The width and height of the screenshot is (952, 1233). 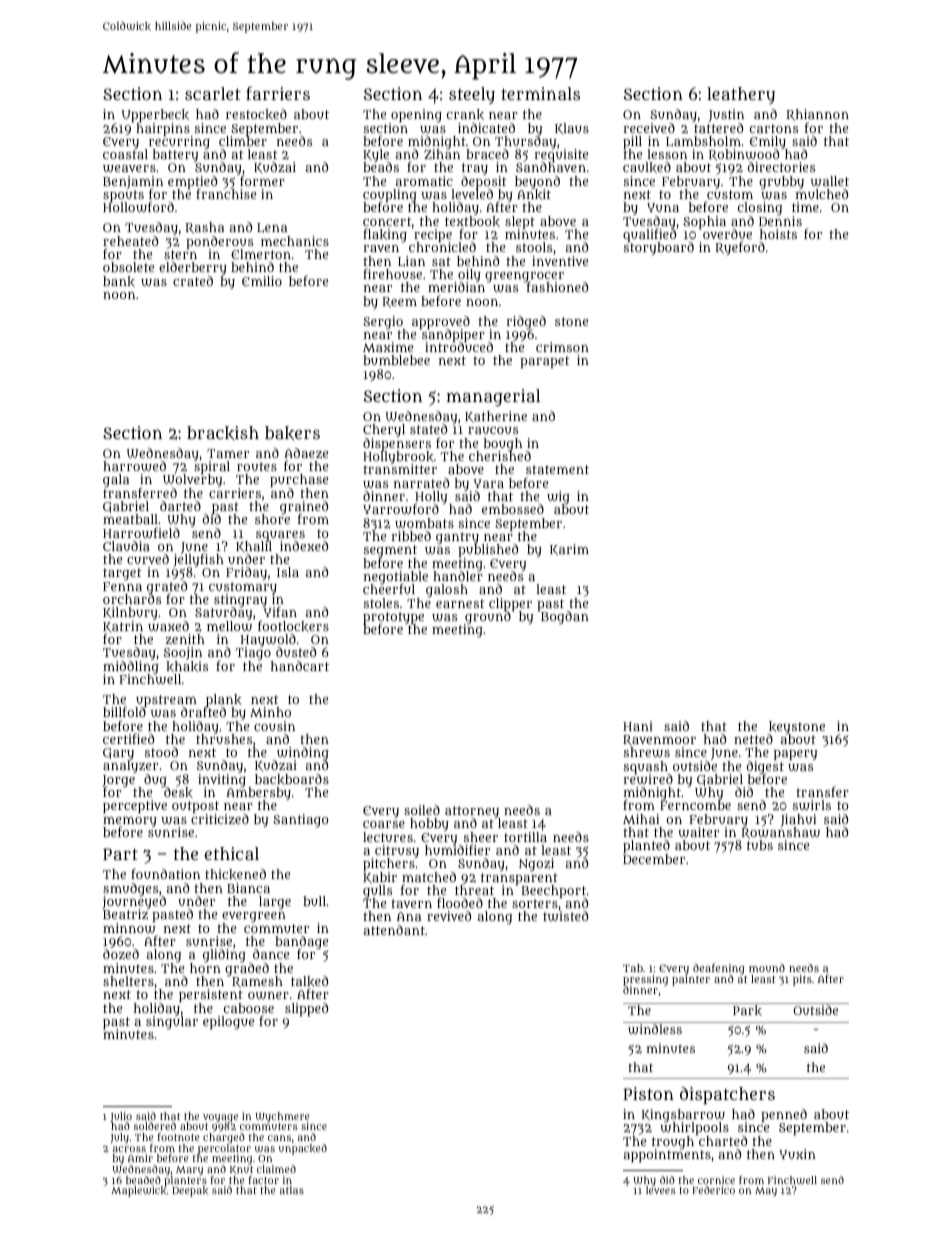 I want to click on crated, so click(x=193, y=281).
